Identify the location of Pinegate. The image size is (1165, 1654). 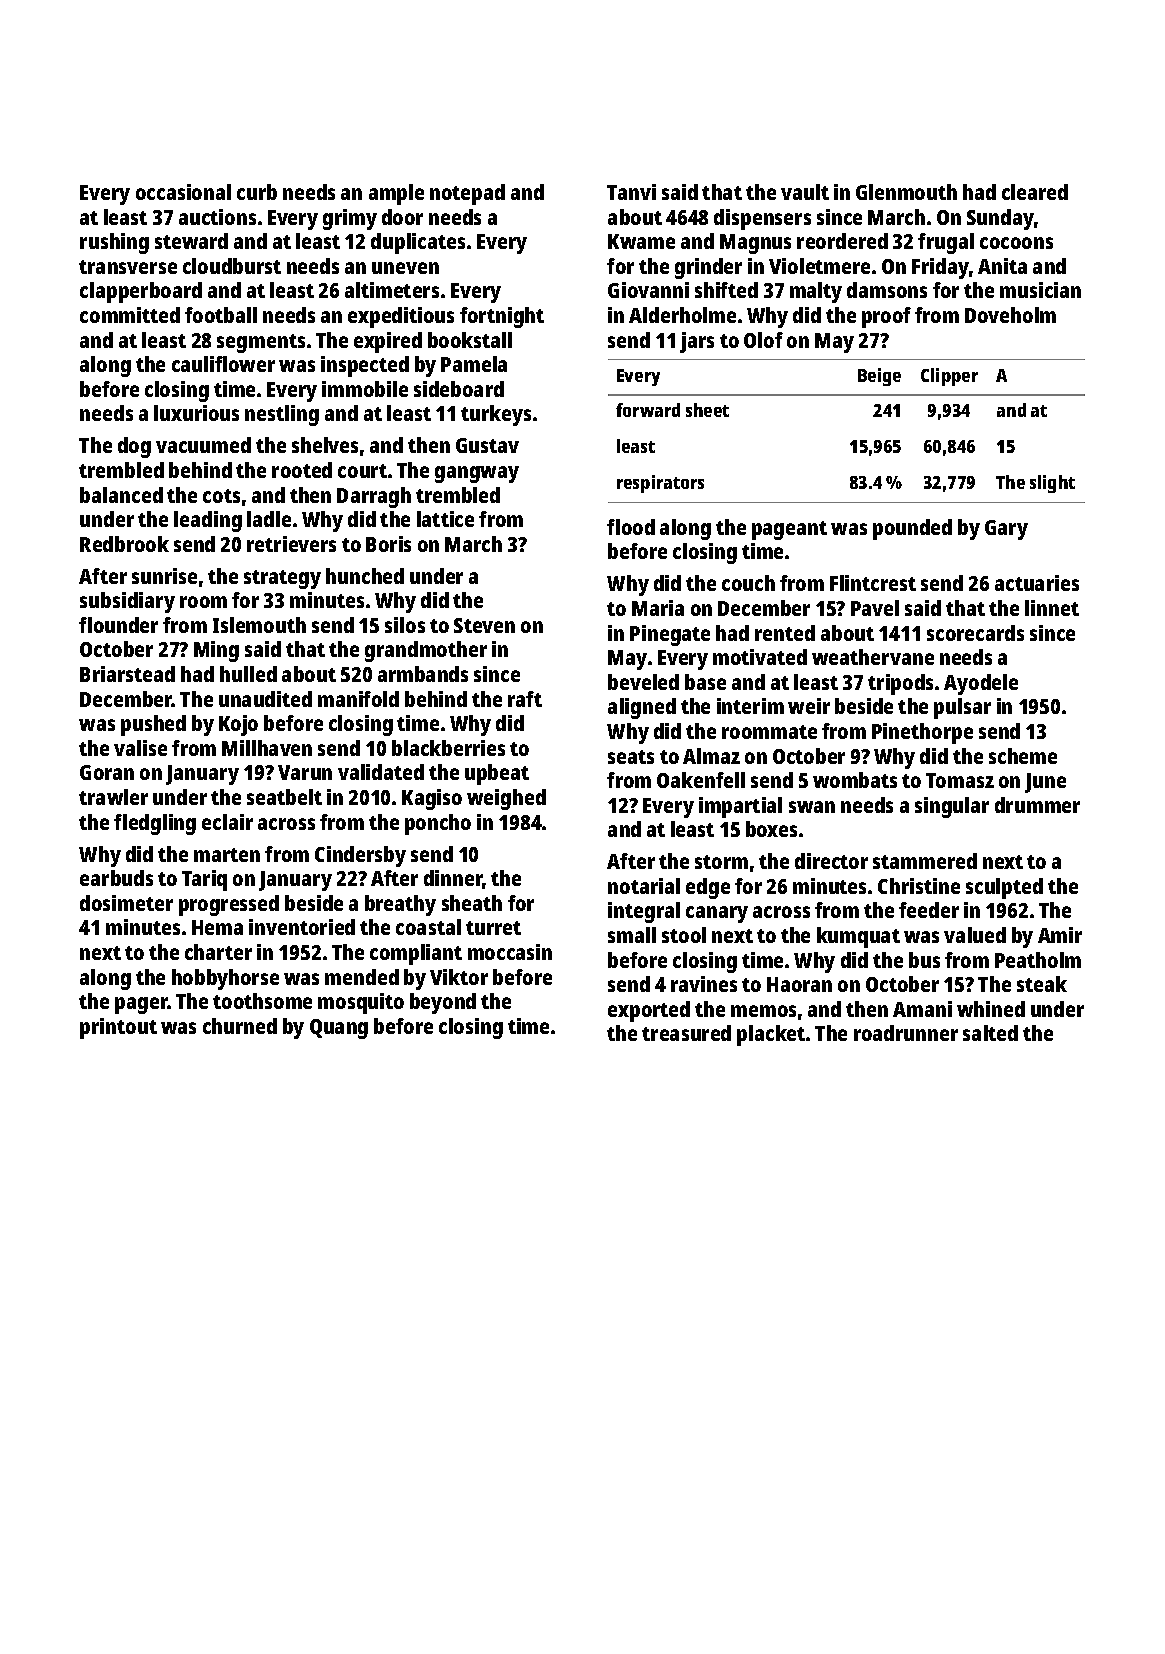
(670, 635).
